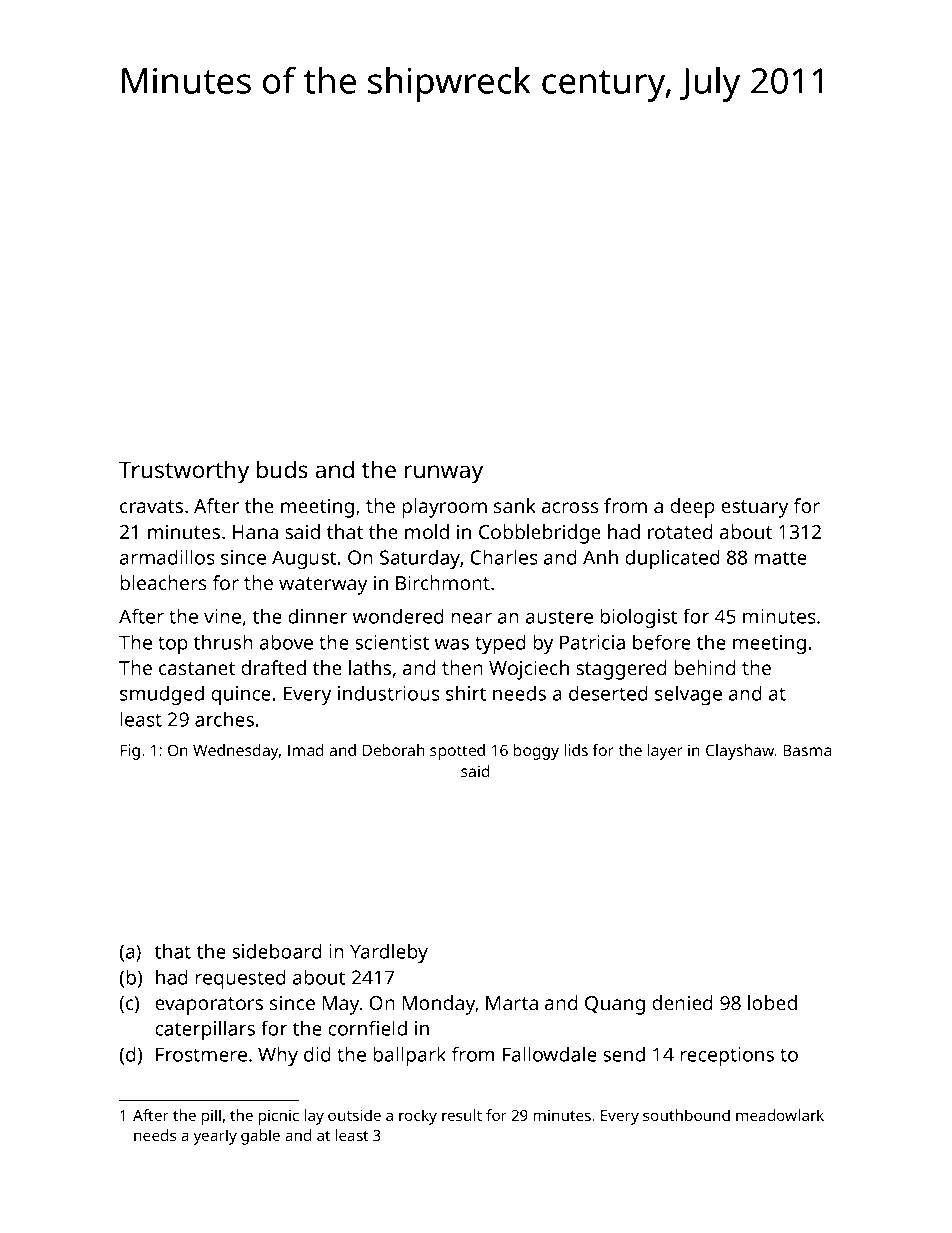  What do you see at coordinates (772, 1002) in the image?
I see `lobed` at bounding box center [772, 1002].
